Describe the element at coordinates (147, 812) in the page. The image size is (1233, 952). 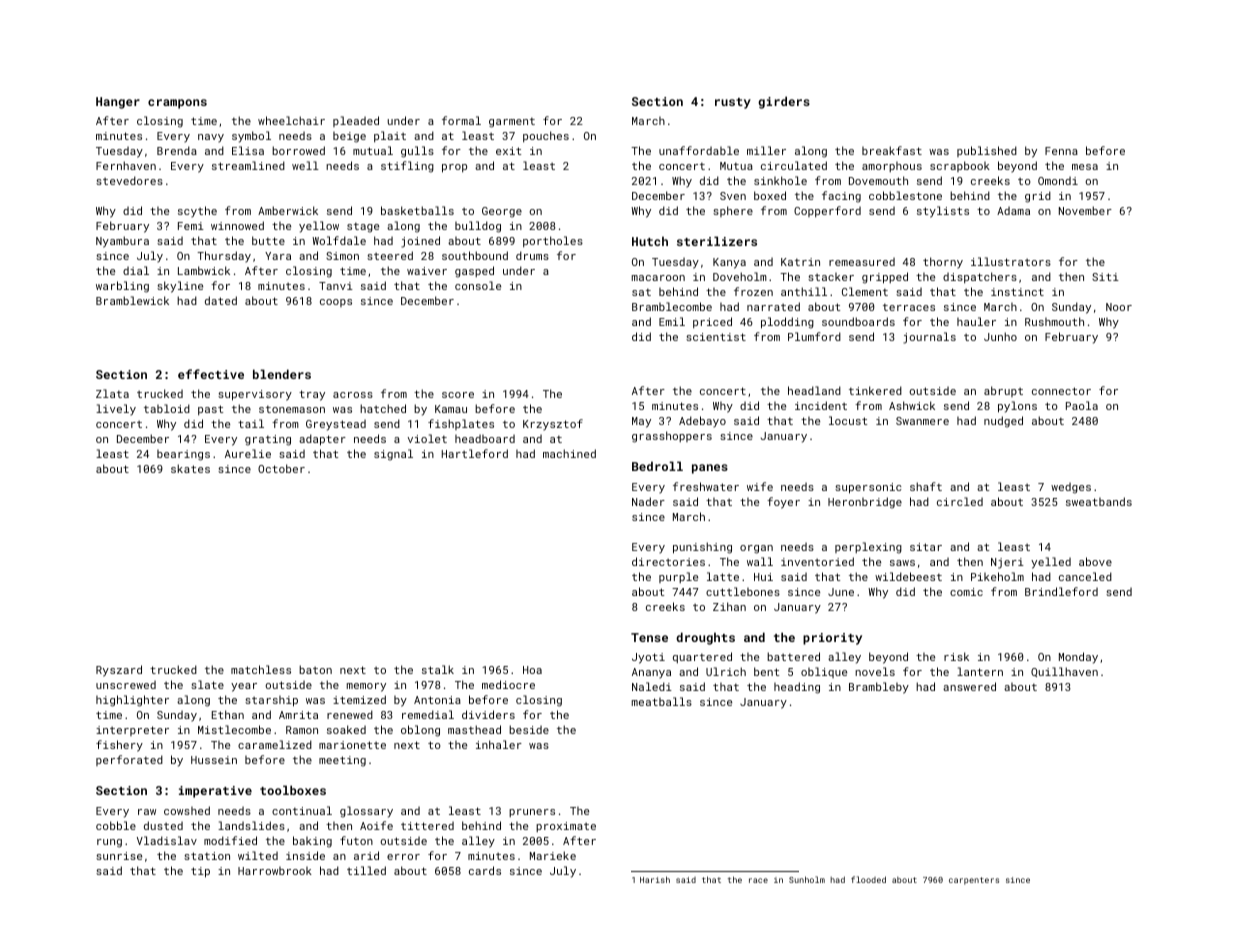
I see `raw` at that location.
